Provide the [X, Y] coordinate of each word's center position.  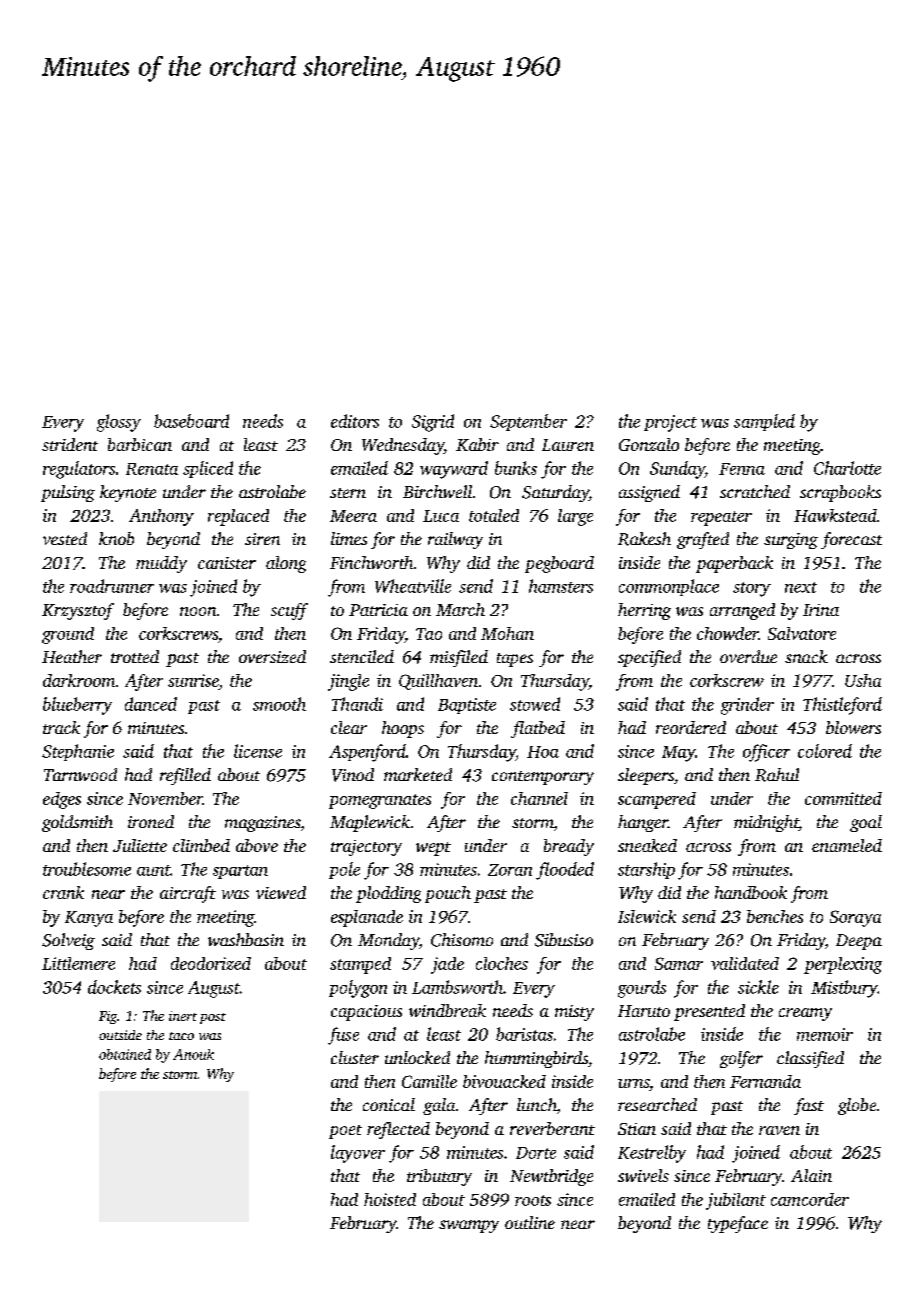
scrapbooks [840, 493]
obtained [125, 1054]
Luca [441, 516]
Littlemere [78, 963]
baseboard [191, 421]
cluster [355, 1057]
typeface [738, 1224]
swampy [469, 1226]
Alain [811, 1175]
